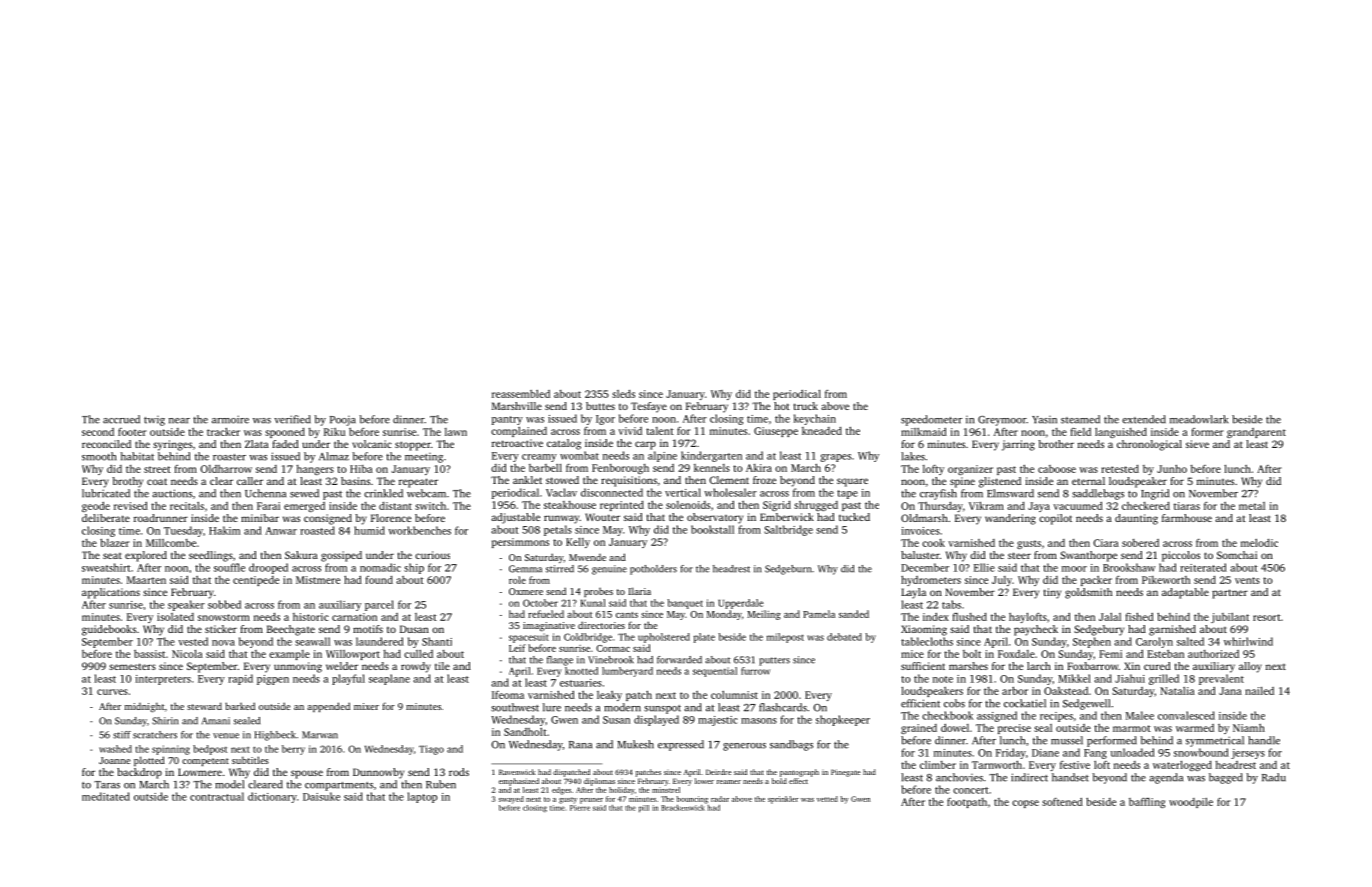  I want to click on role, so click(517, 580).
